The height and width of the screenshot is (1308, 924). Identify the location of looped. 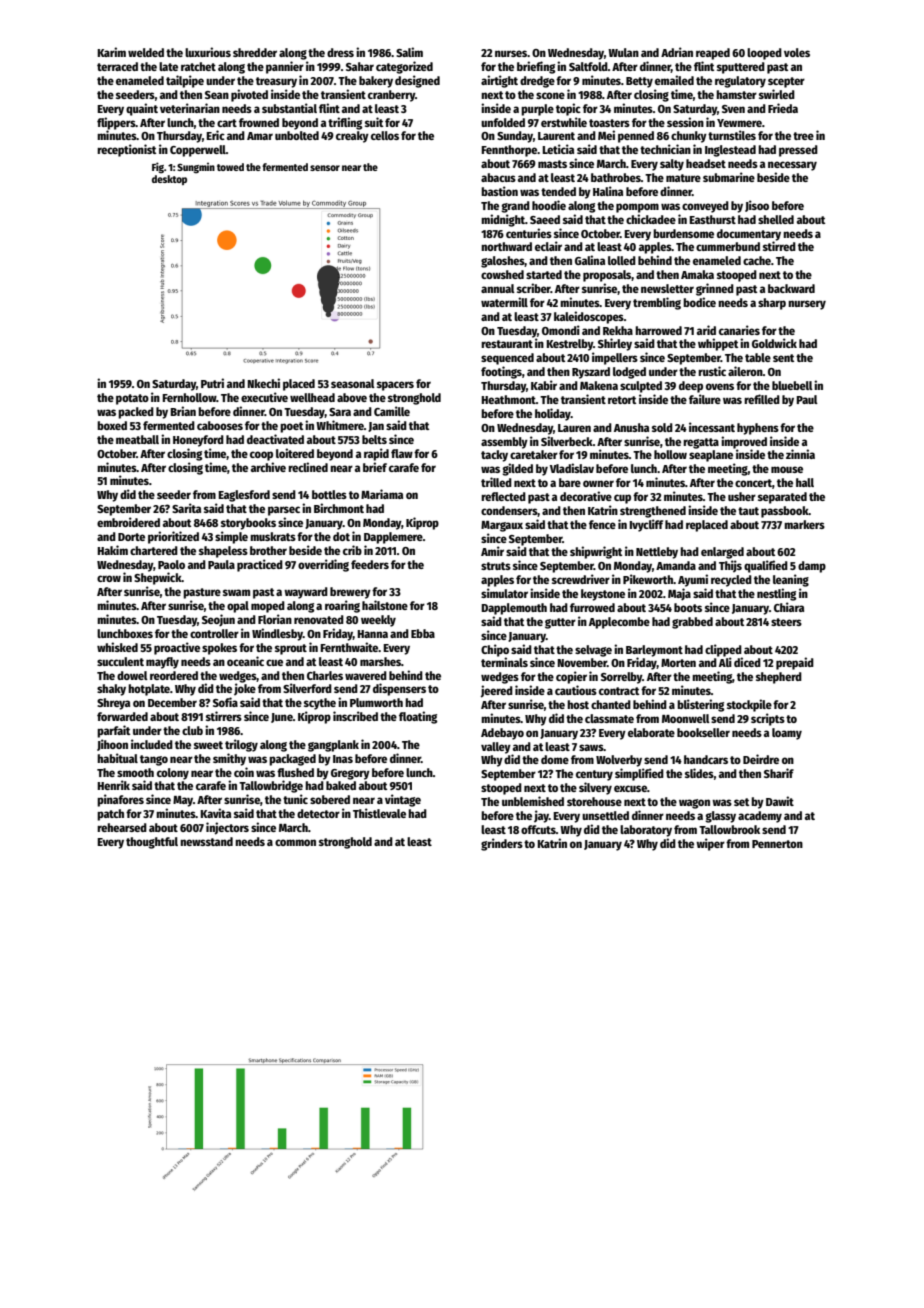
(764, 54).
